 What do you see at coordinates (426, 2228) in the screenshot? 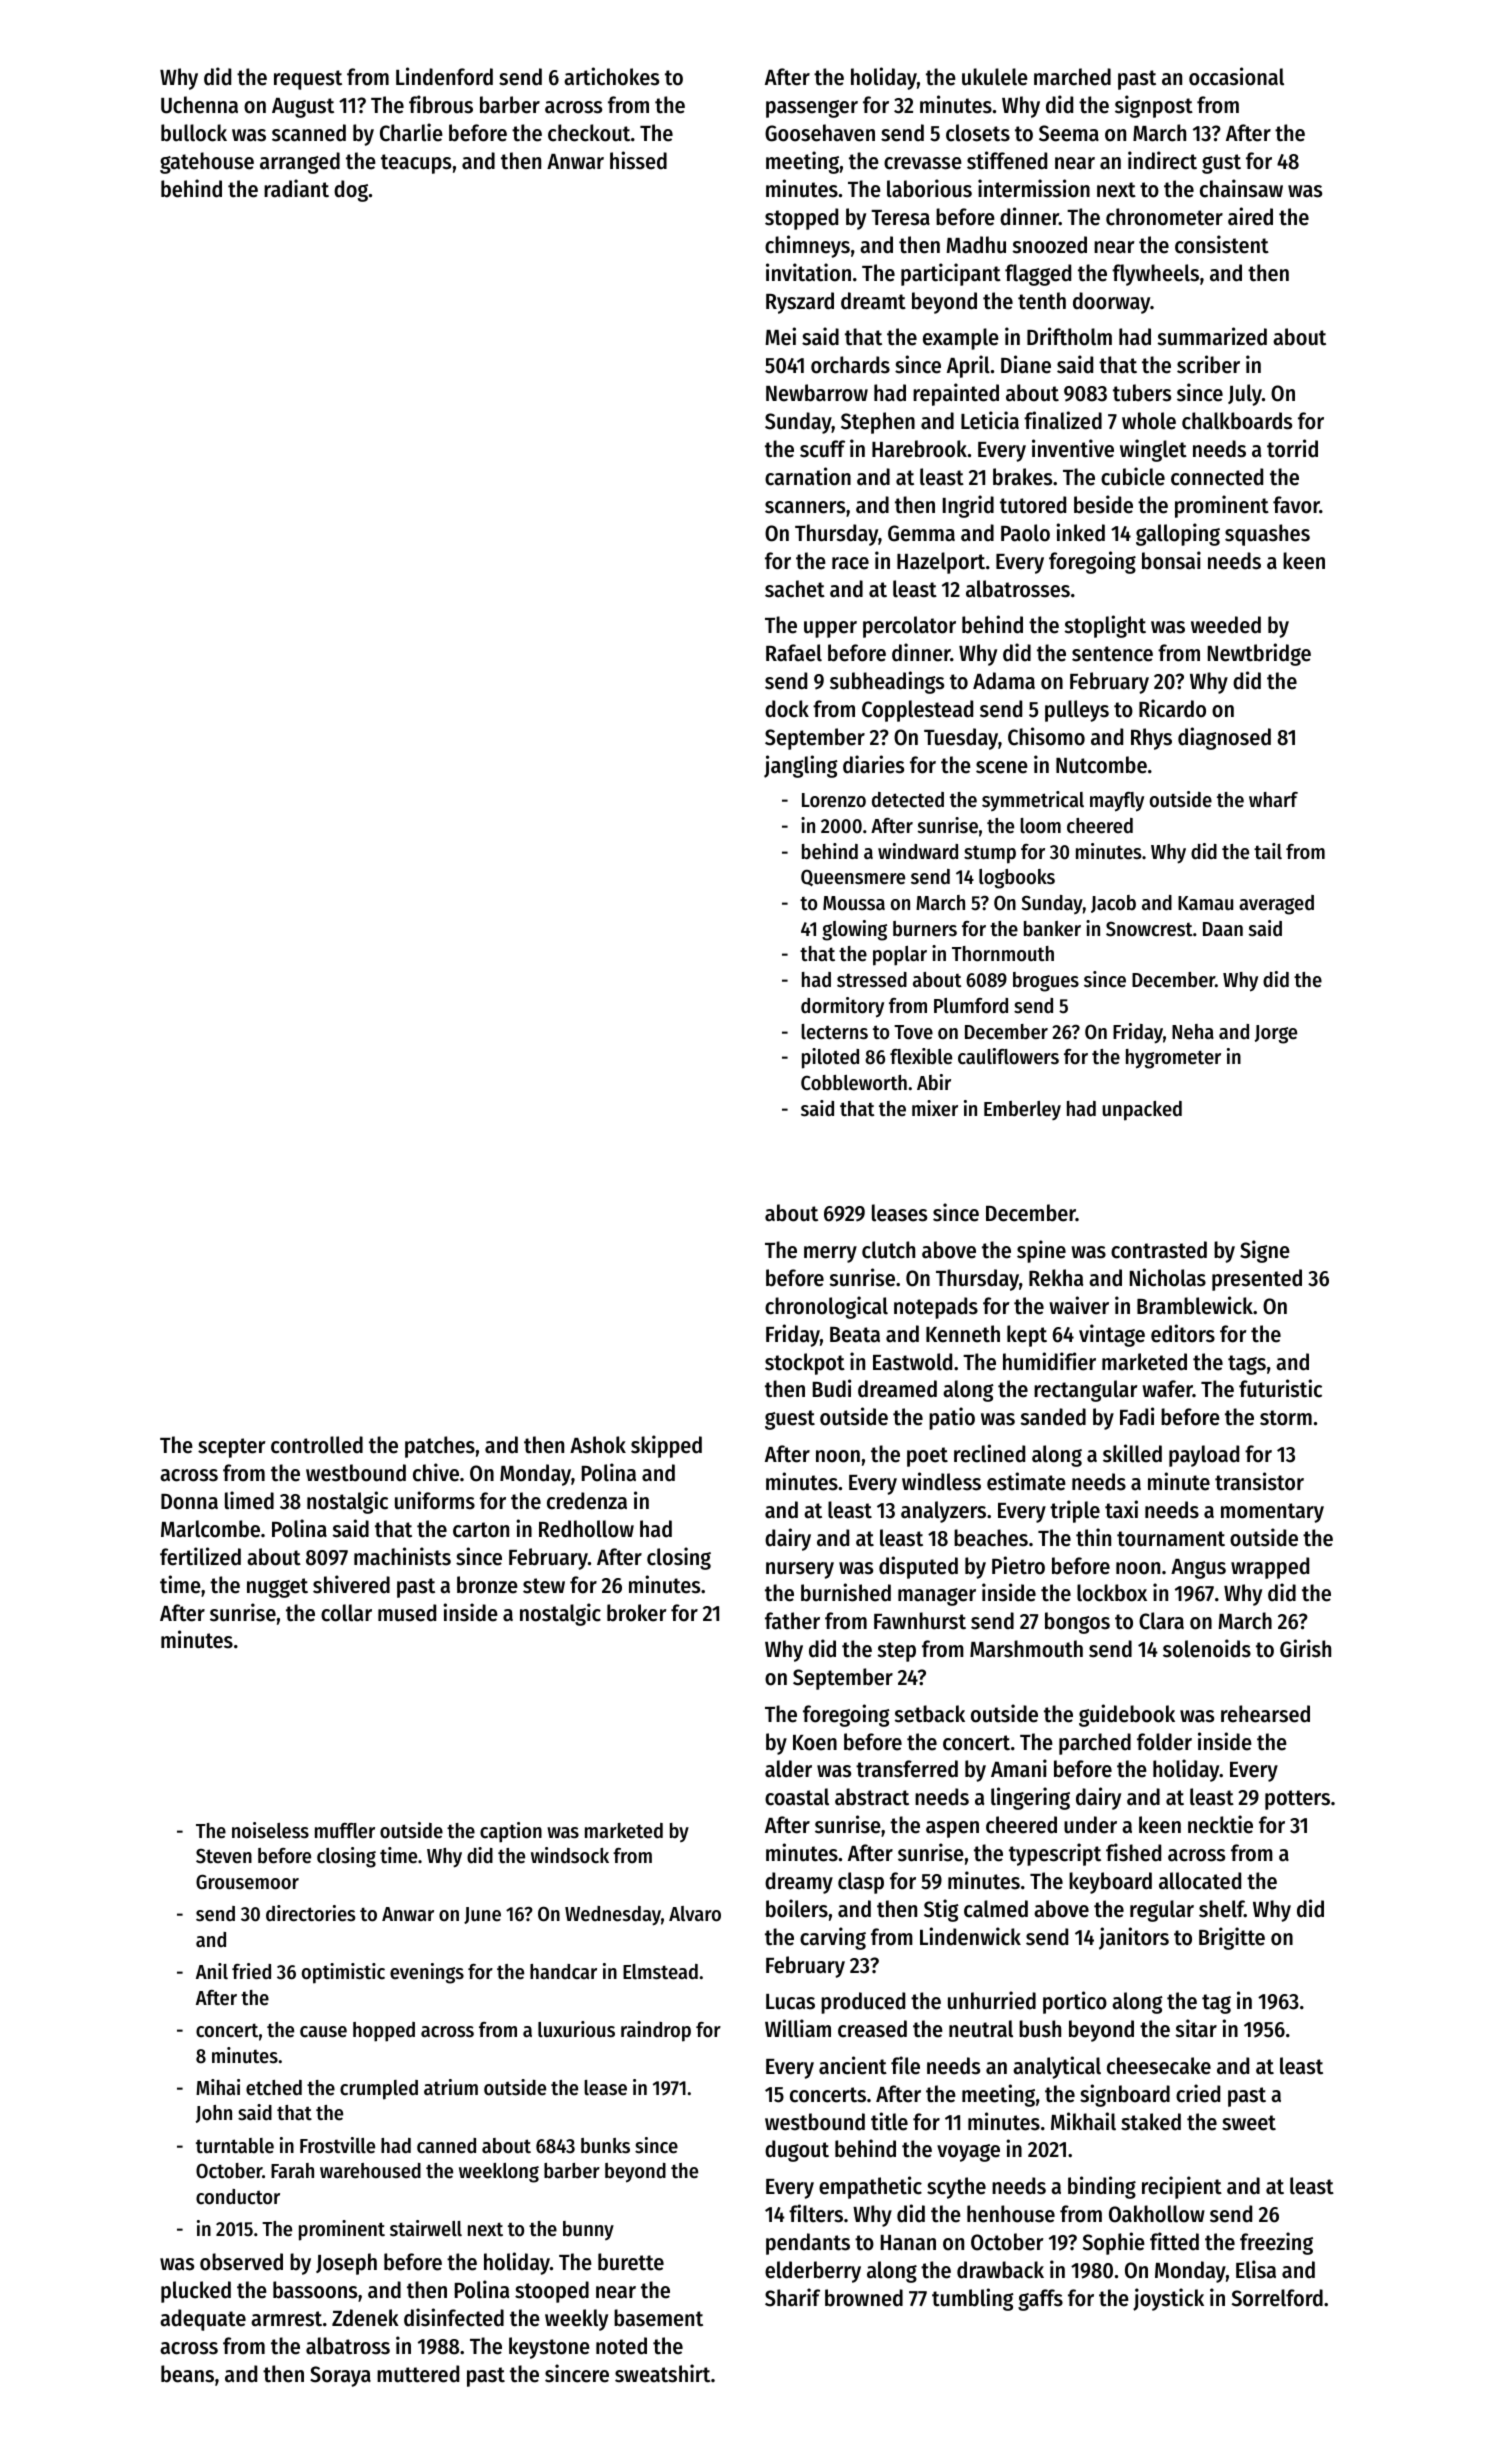
I see `stairwell` at bounding box center [426, 2228].
